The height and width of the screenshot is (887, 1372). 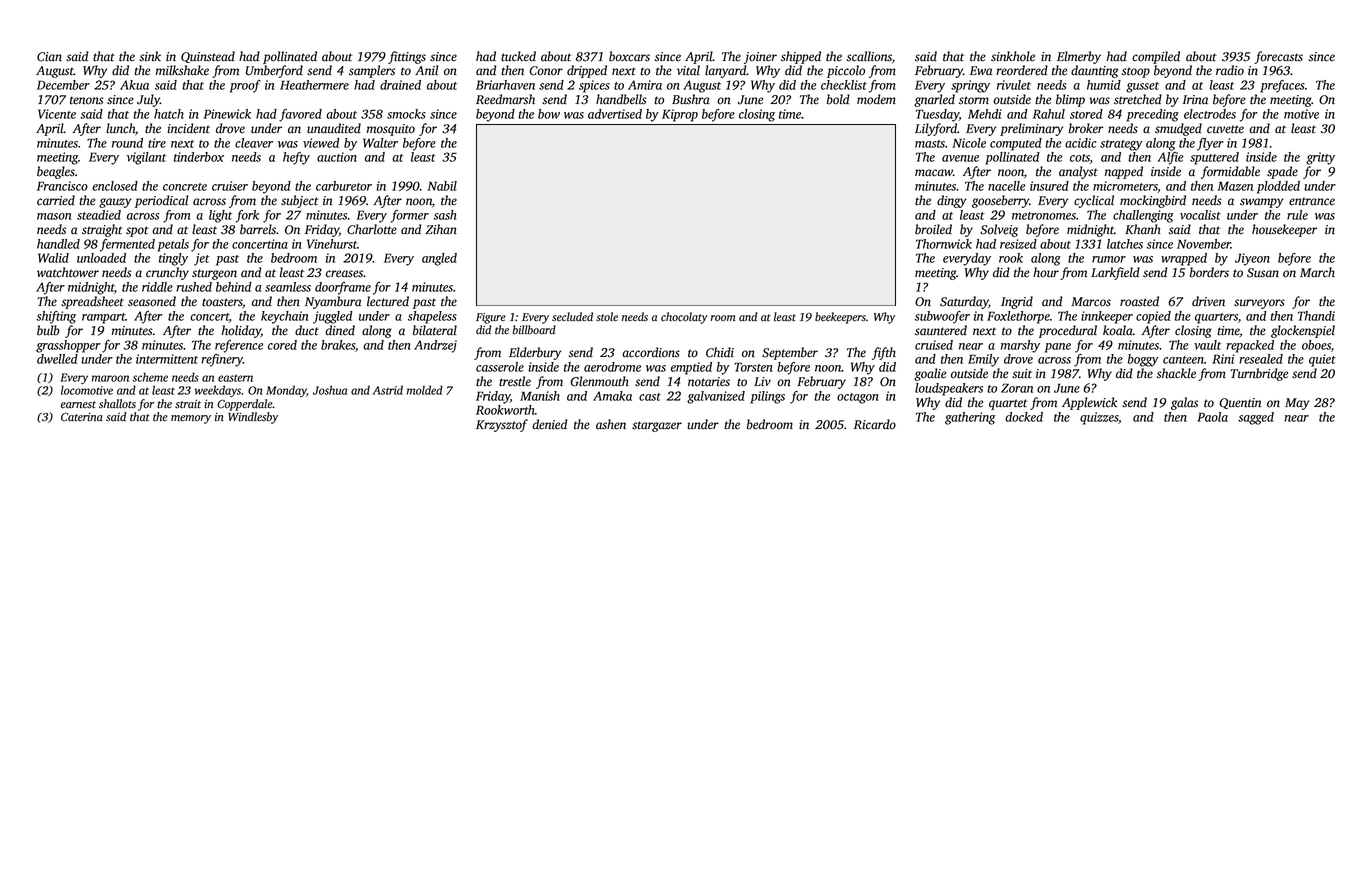 What do you see at coordinates (49, 57) in the screenshot?
I see `Cian` at bounding box center [49, 57].
